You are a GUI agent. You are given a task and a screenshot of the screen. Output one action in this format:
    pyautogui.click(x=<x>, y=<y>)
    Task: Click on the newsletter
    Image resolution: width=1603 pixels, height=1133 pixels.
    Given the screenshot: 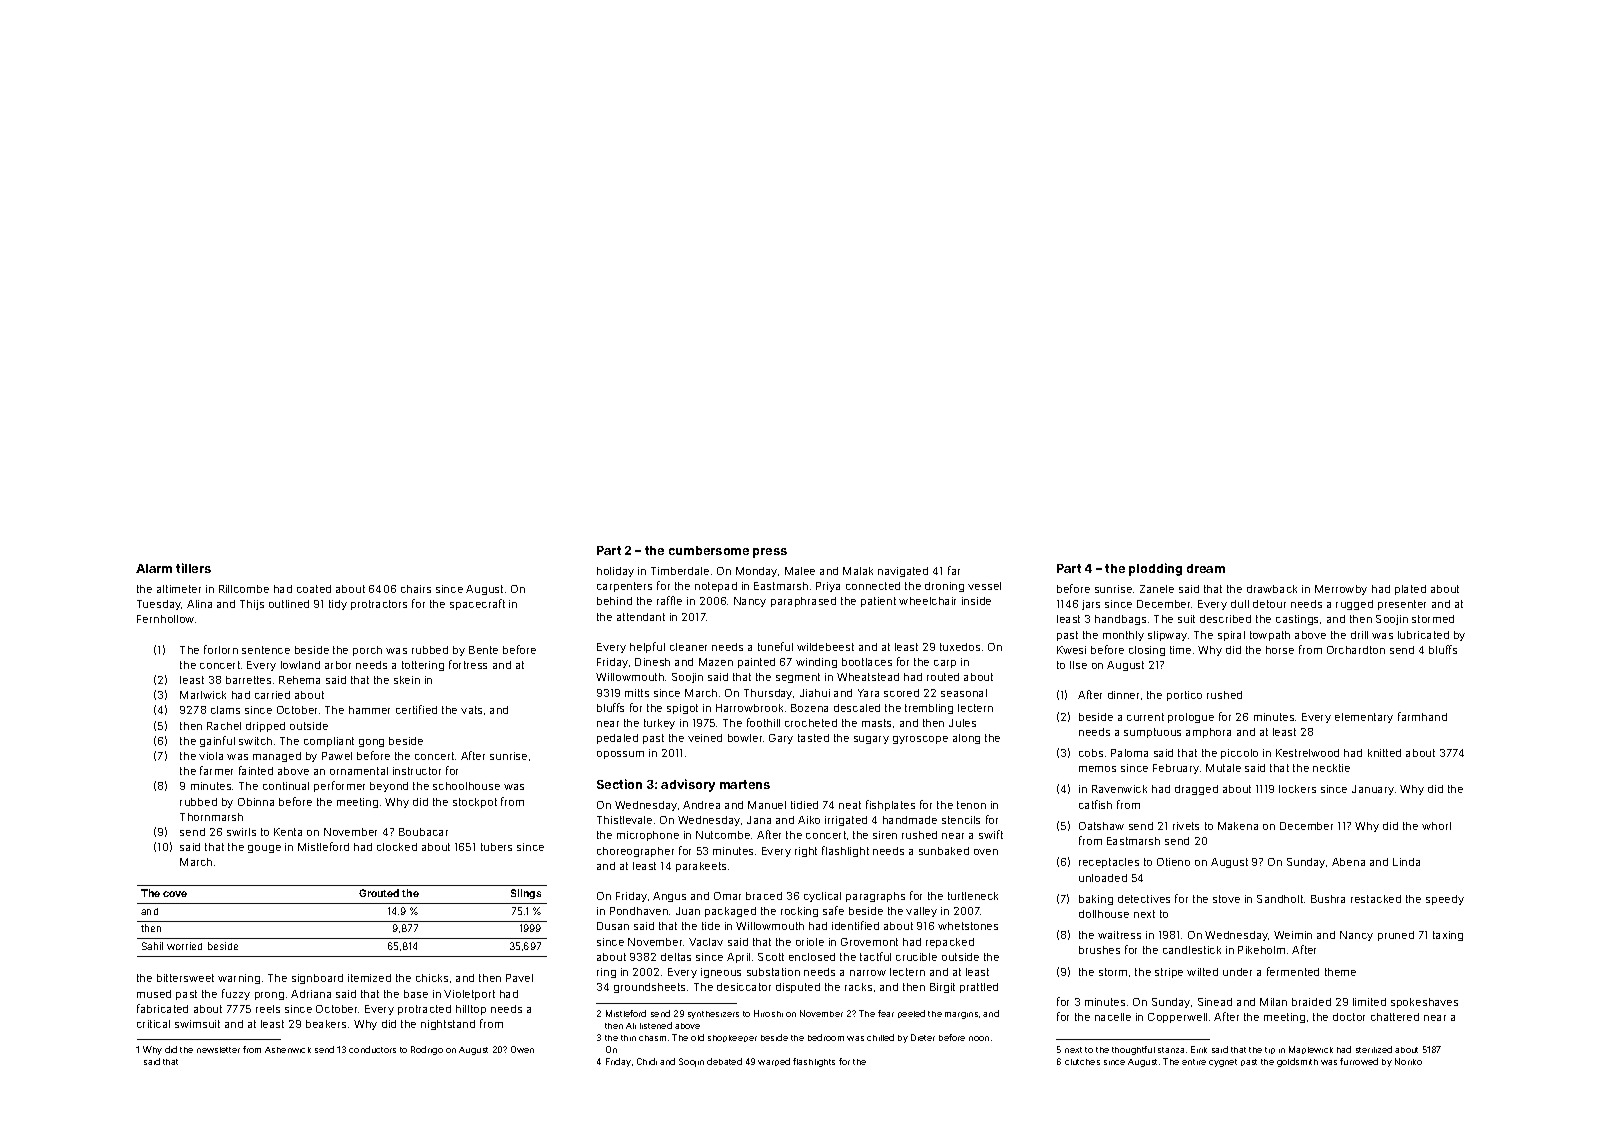 What is the action you would take?
    pyautogui.click(x=218, y=1050)
